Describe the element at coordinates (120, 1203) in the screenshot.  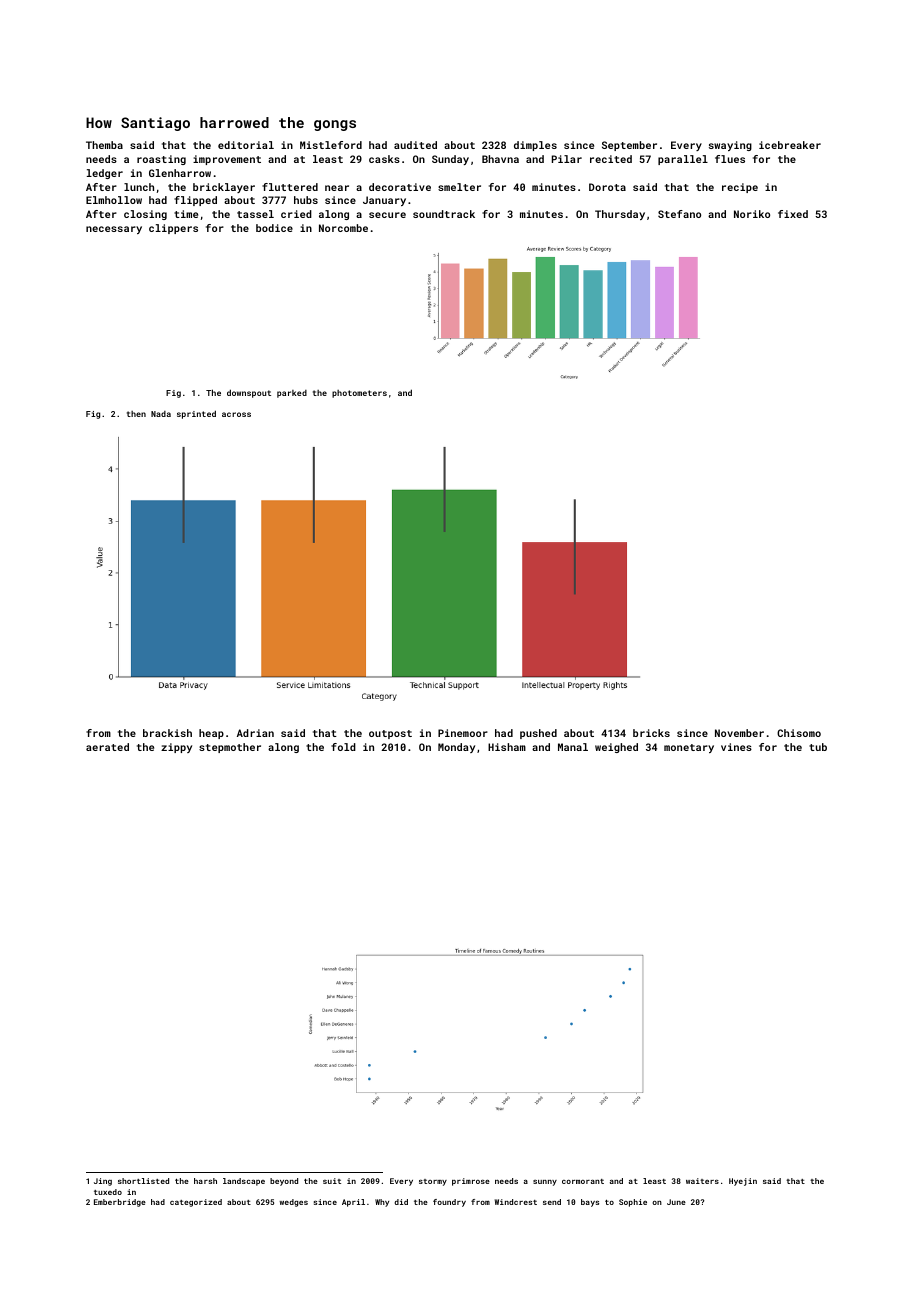
I see `Emberbridge` at that location.
